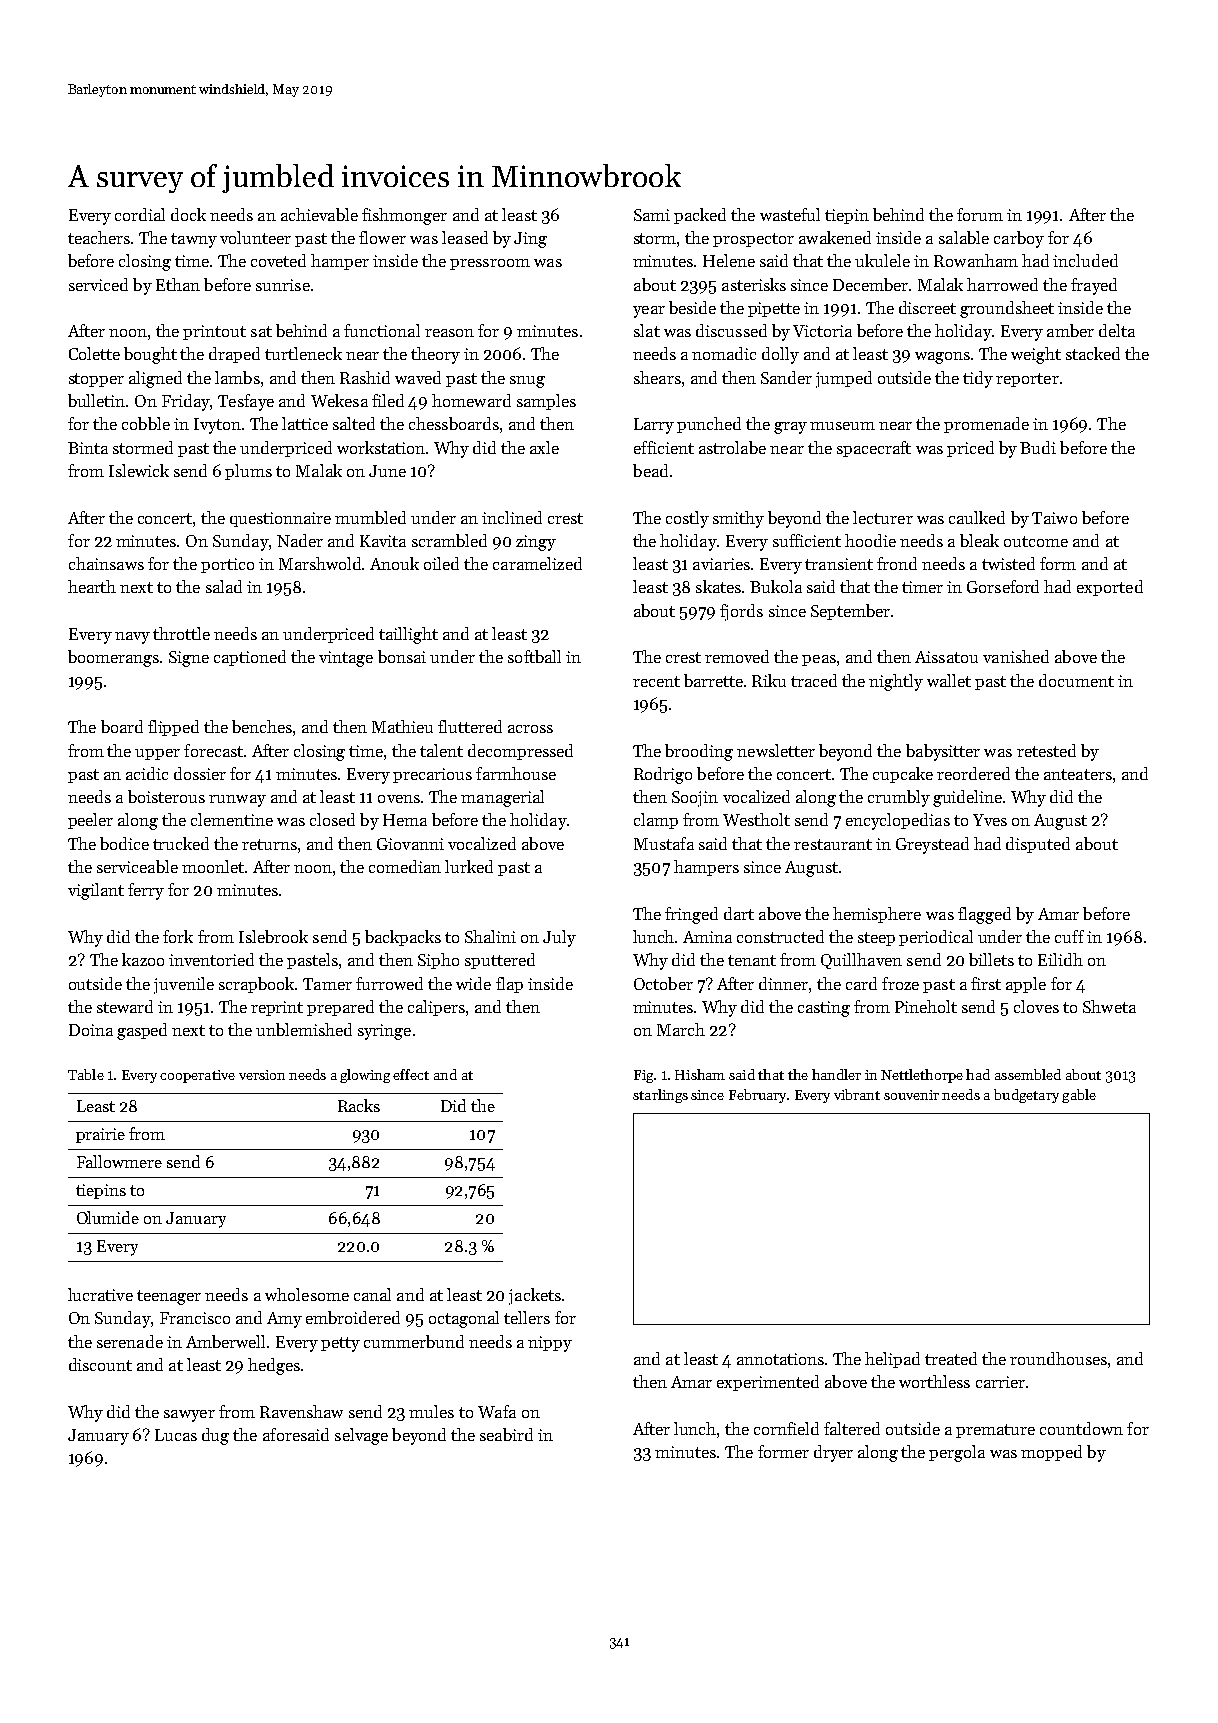  I want to click on achievable, so click(319, 214).
